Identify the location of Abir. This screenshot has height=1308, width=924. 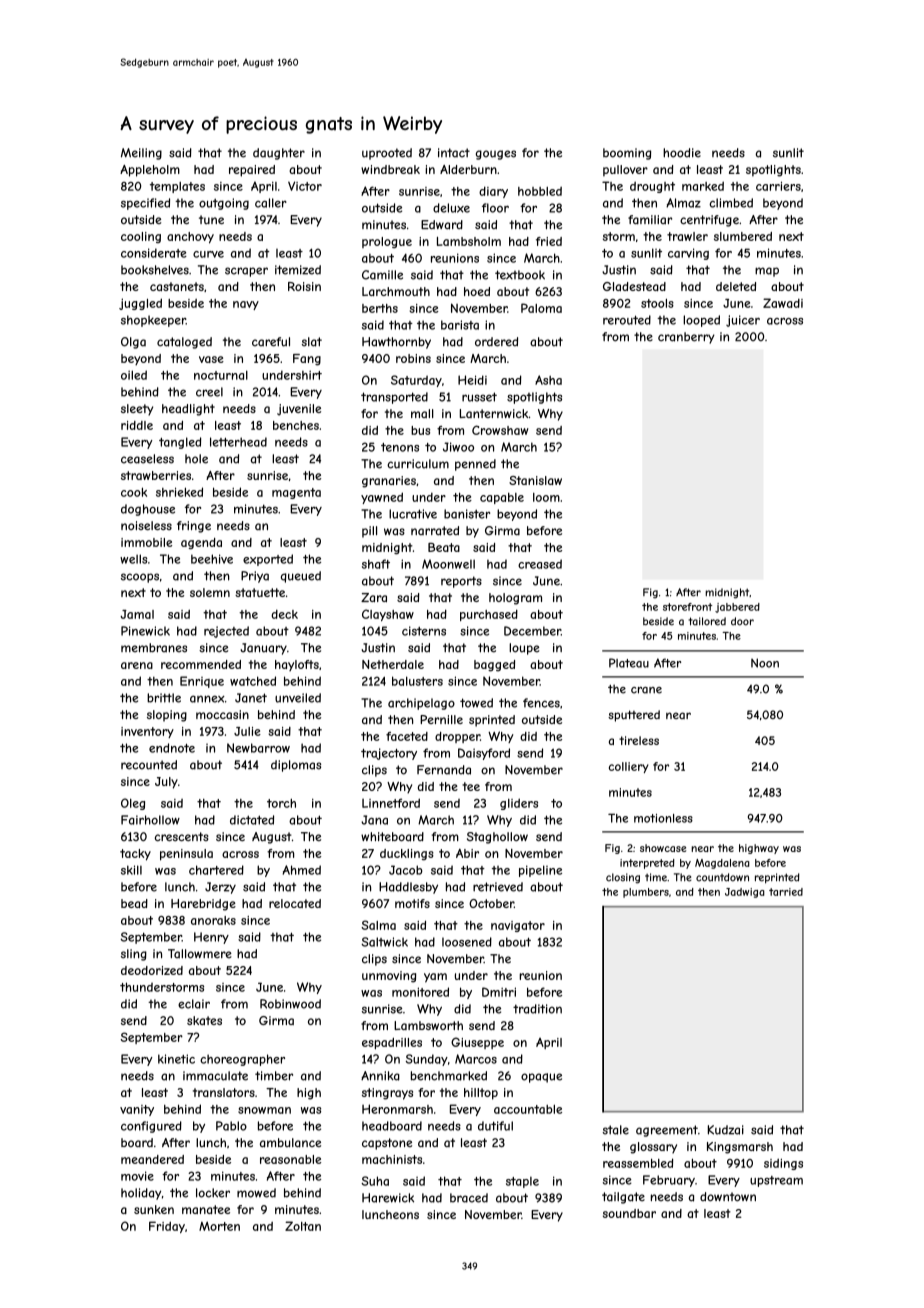
(467, 853).
